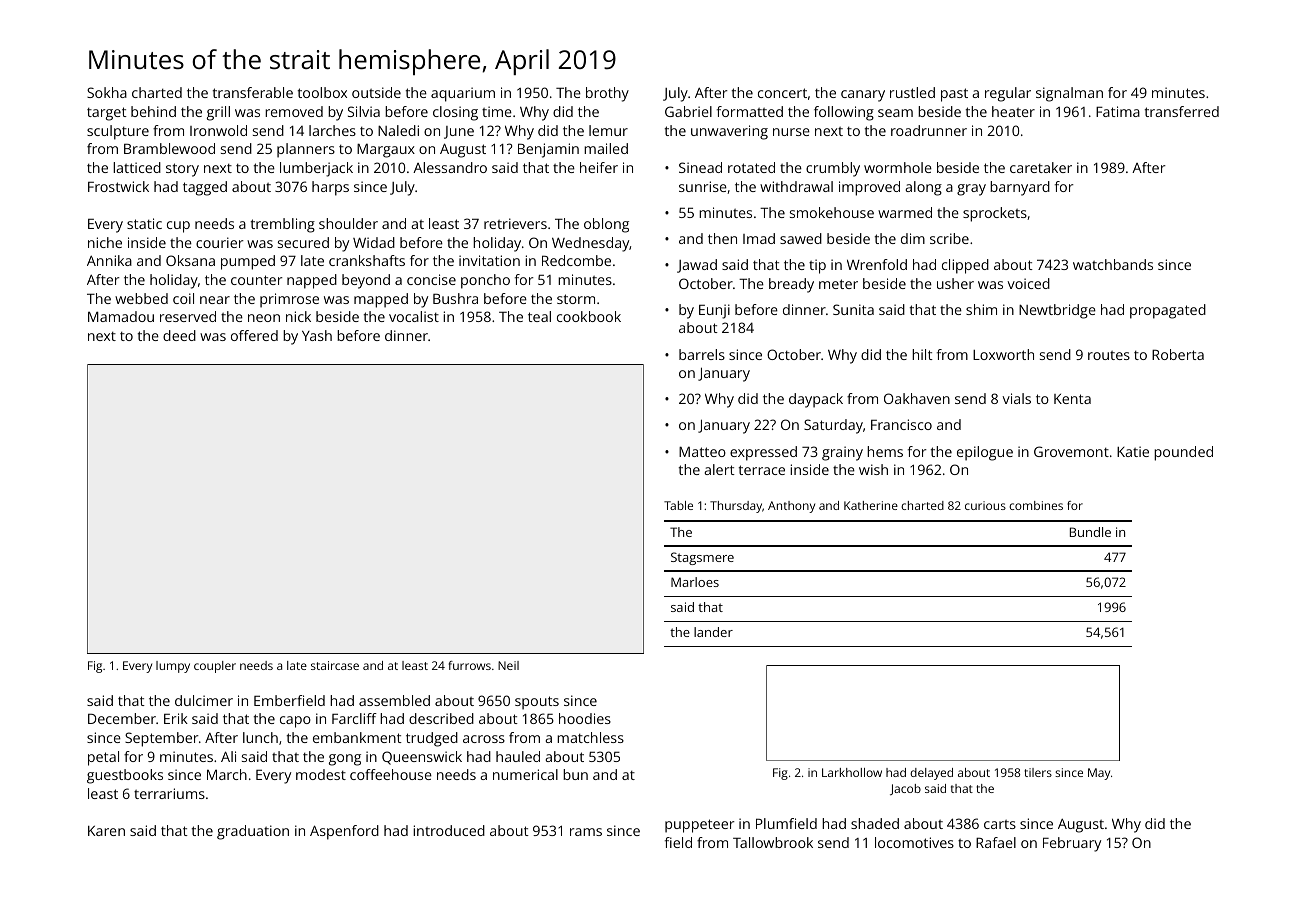  Describe the element at coordinates (702, 558) in the image. I see `Stagsmere` at that location.
